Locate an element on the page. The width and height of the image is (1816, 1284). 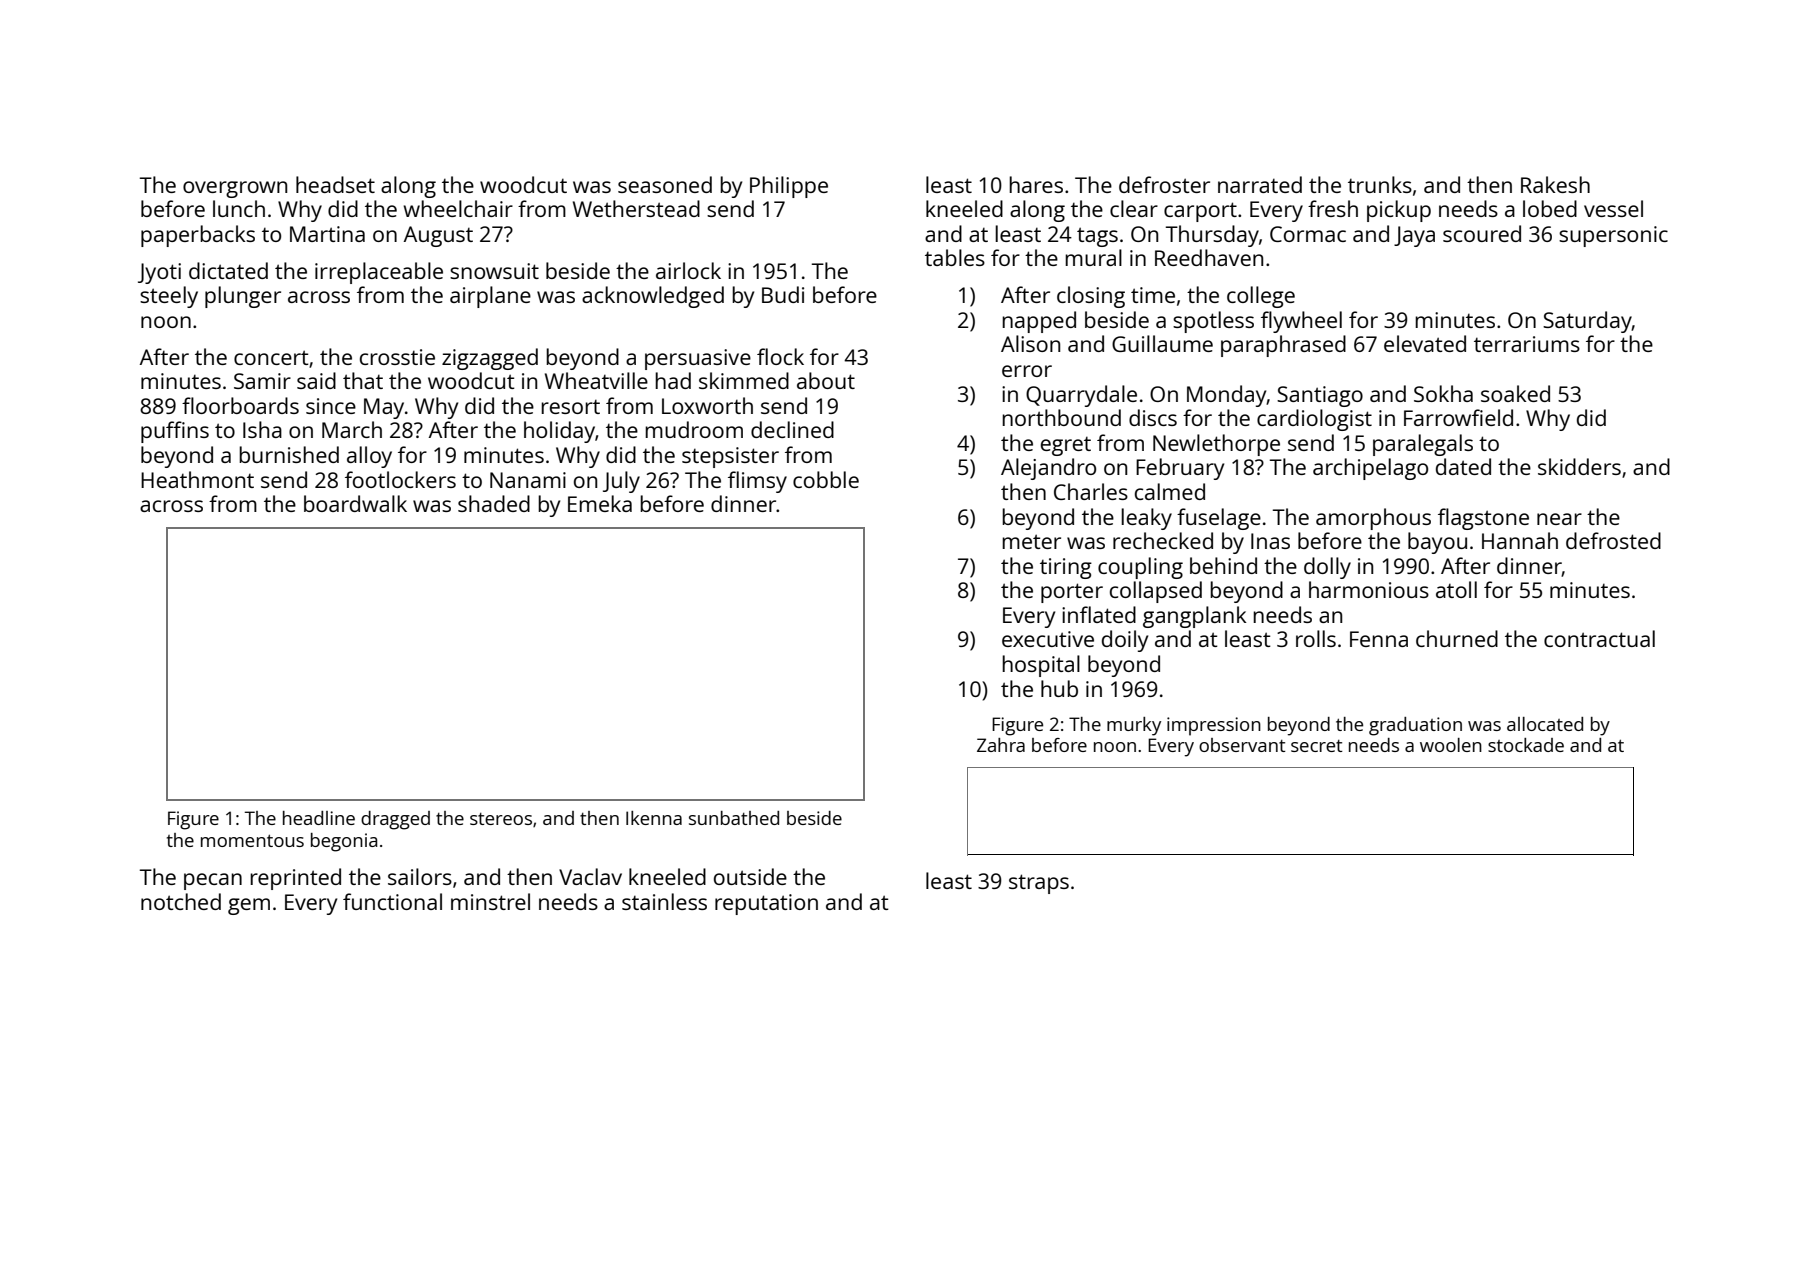
sunbathed is located at coordinates (734, 818).
